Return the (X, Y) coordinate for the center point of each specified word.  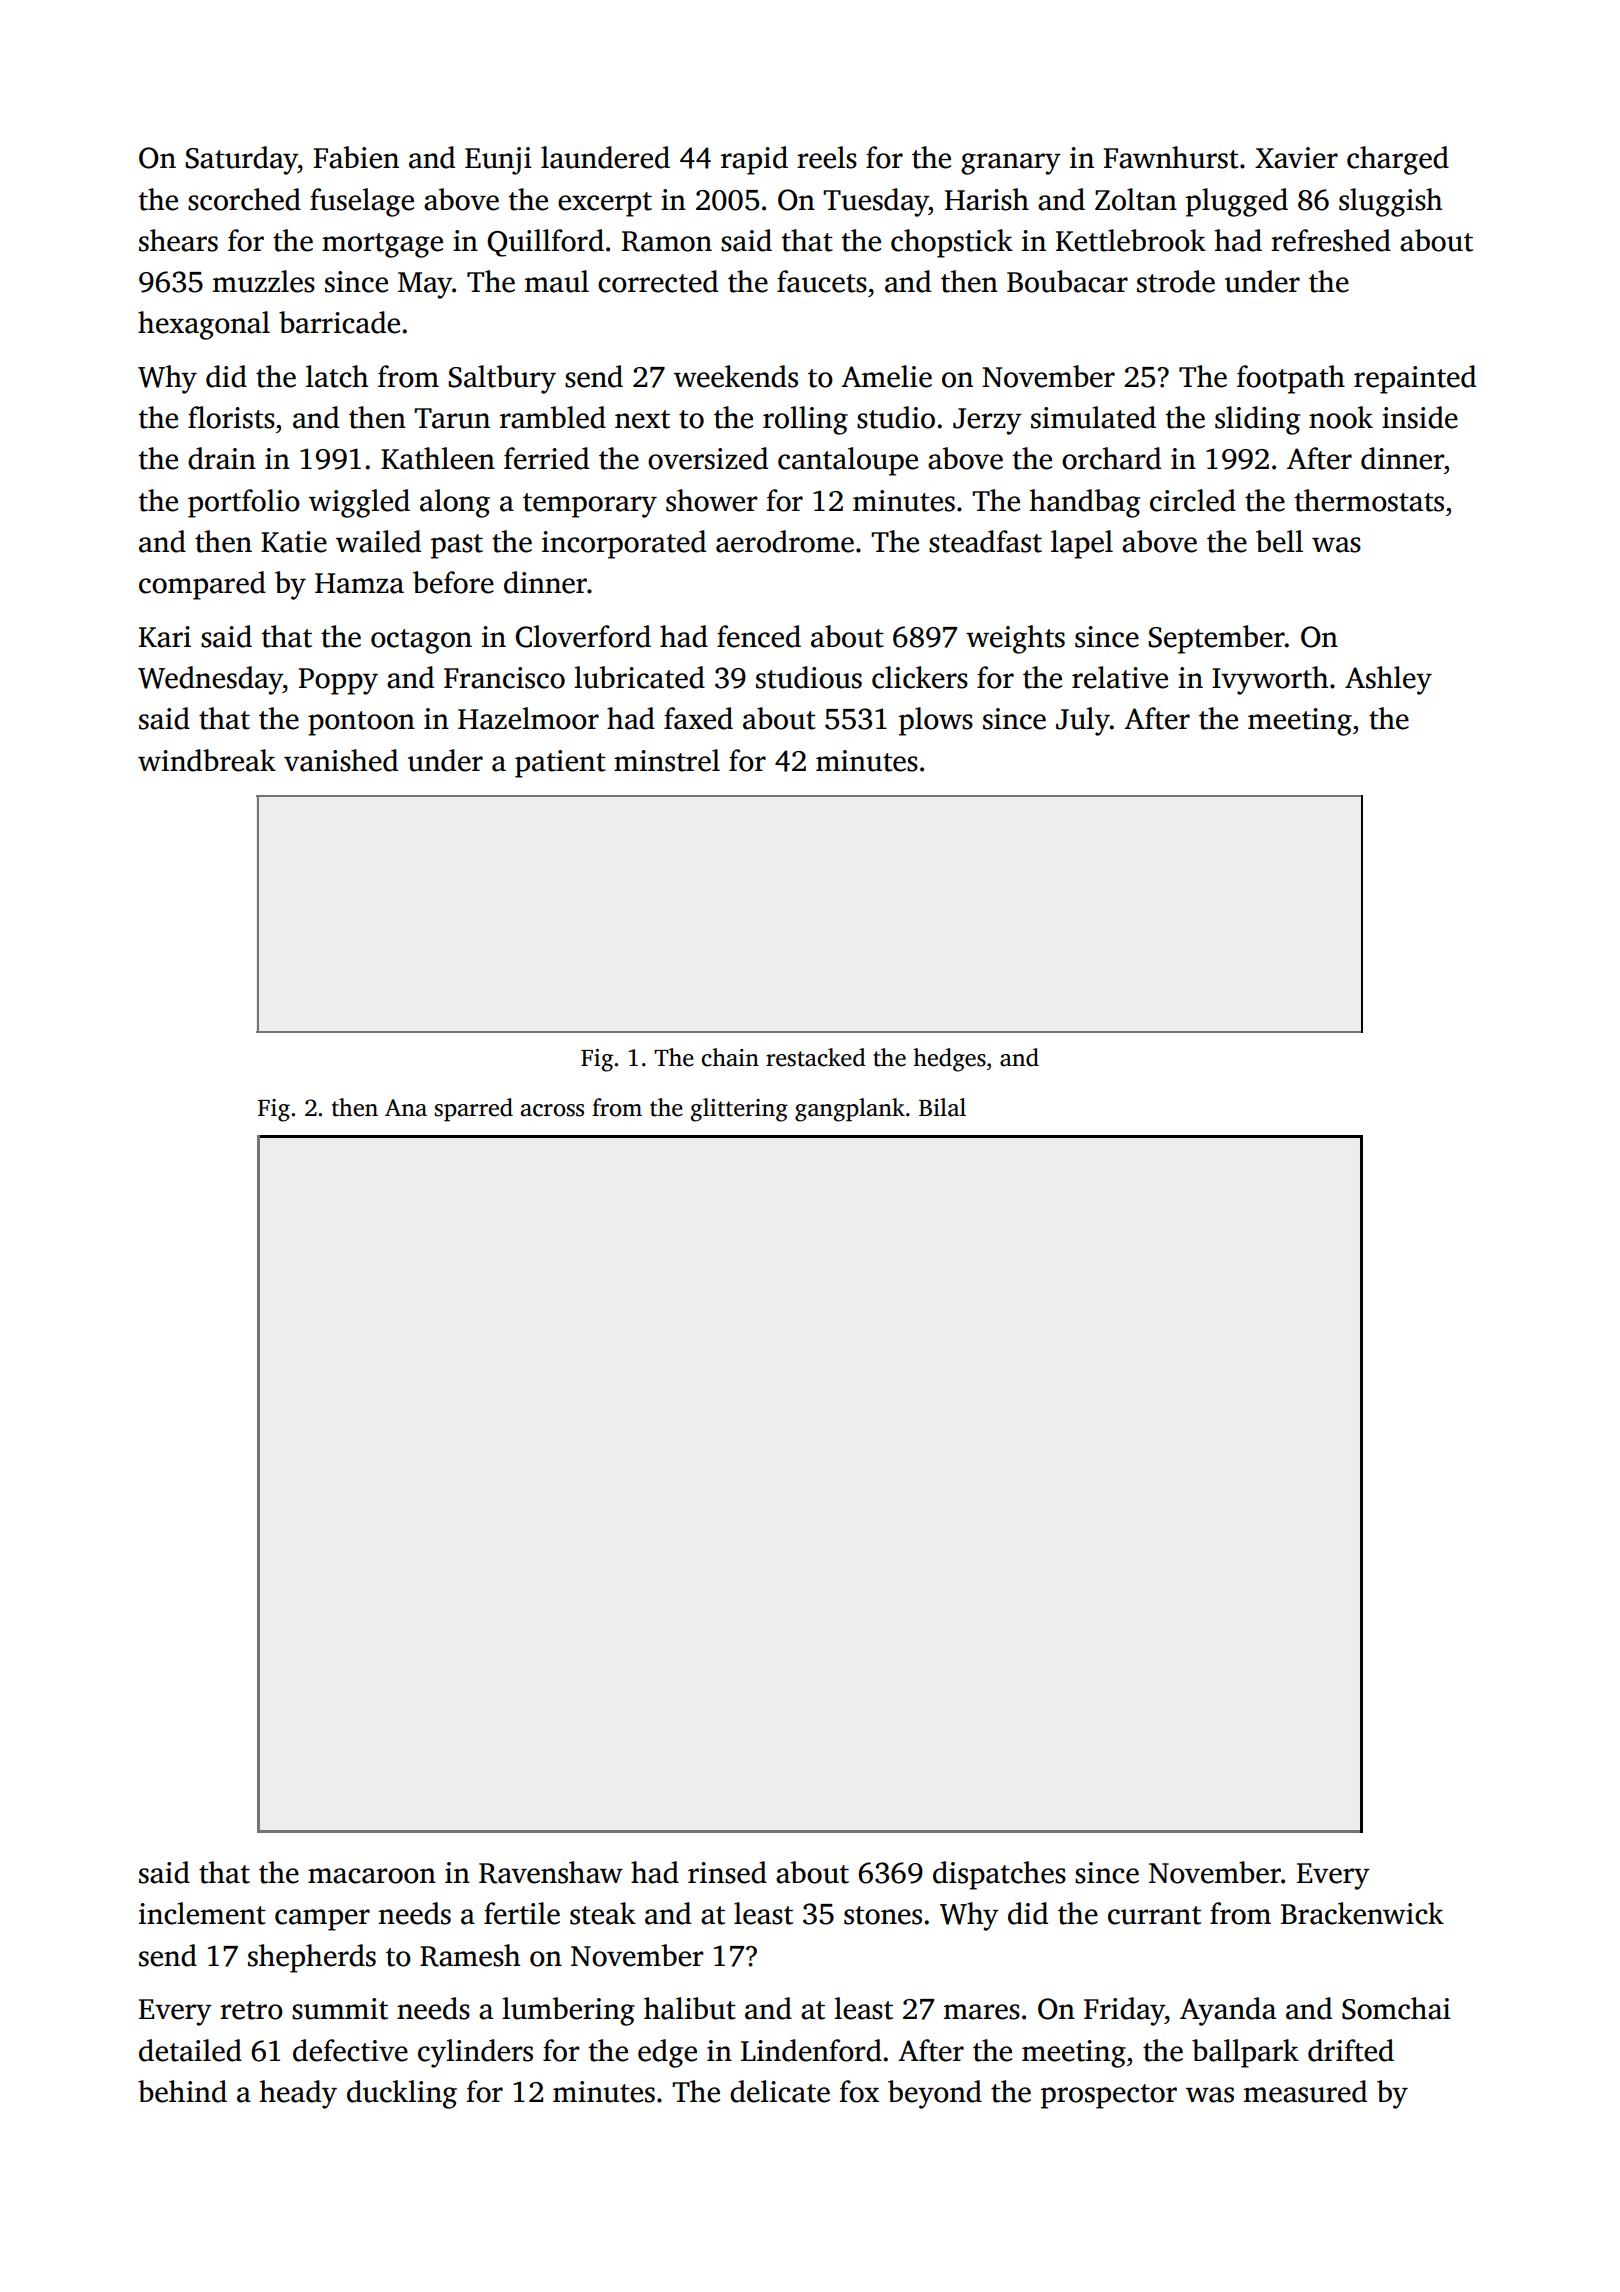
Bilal (942, 1107)
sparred (473, 1110)
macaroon (372, 1876)
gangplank (850, 1110)
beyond (935, 2094)
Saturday (241, 160)
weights (1015, 639)
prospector (1109, 2096)
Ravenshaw (551, 1872)
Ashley (1388, 680)
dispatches (999, 1875)
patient (560, 764)
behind (182, 2091)
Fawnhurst (1171, 157)
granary (1011, 164)
